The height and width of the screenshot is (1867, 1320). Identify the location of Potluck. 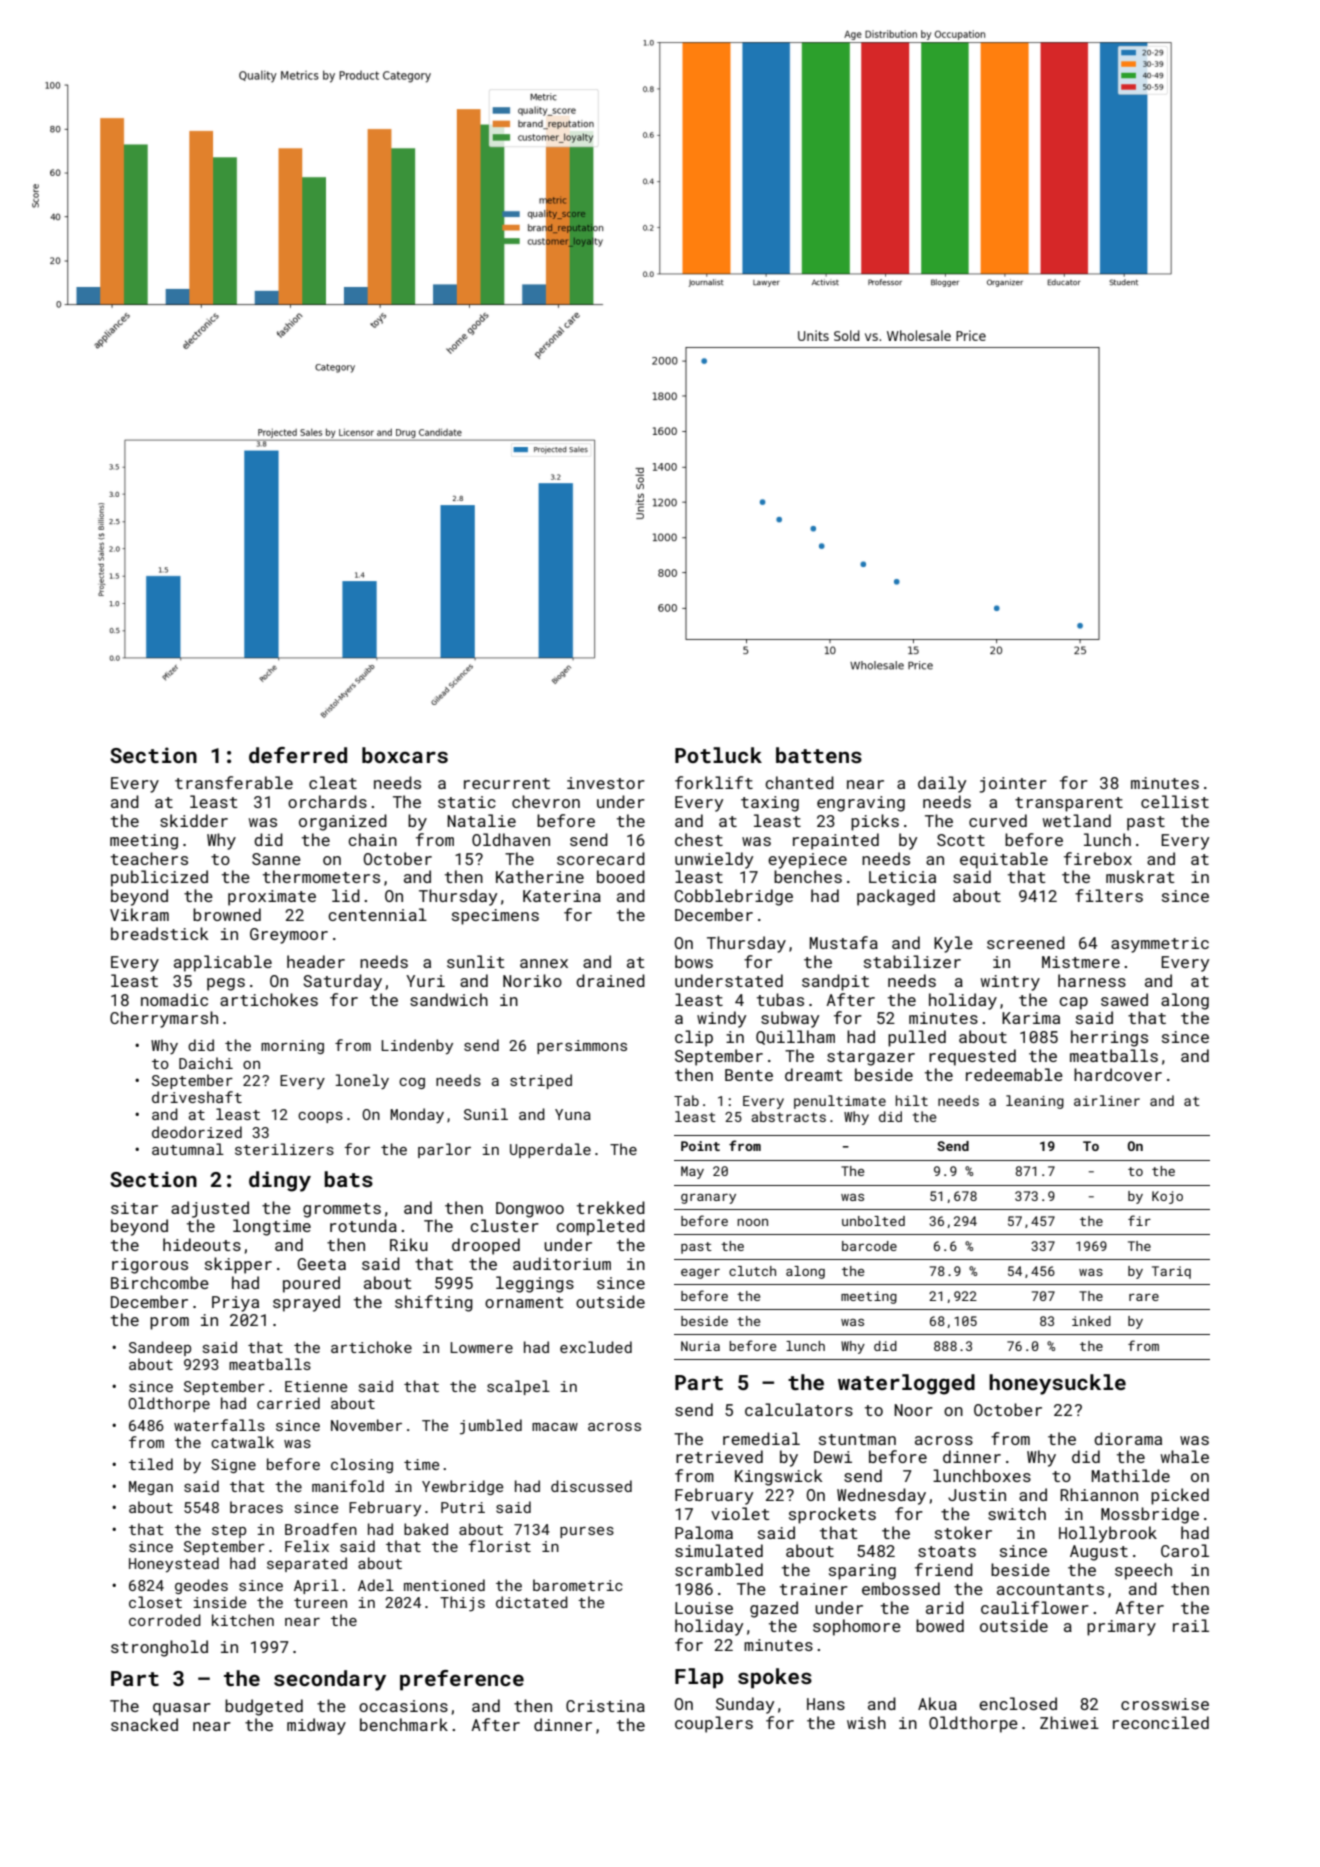
(718, 755).
